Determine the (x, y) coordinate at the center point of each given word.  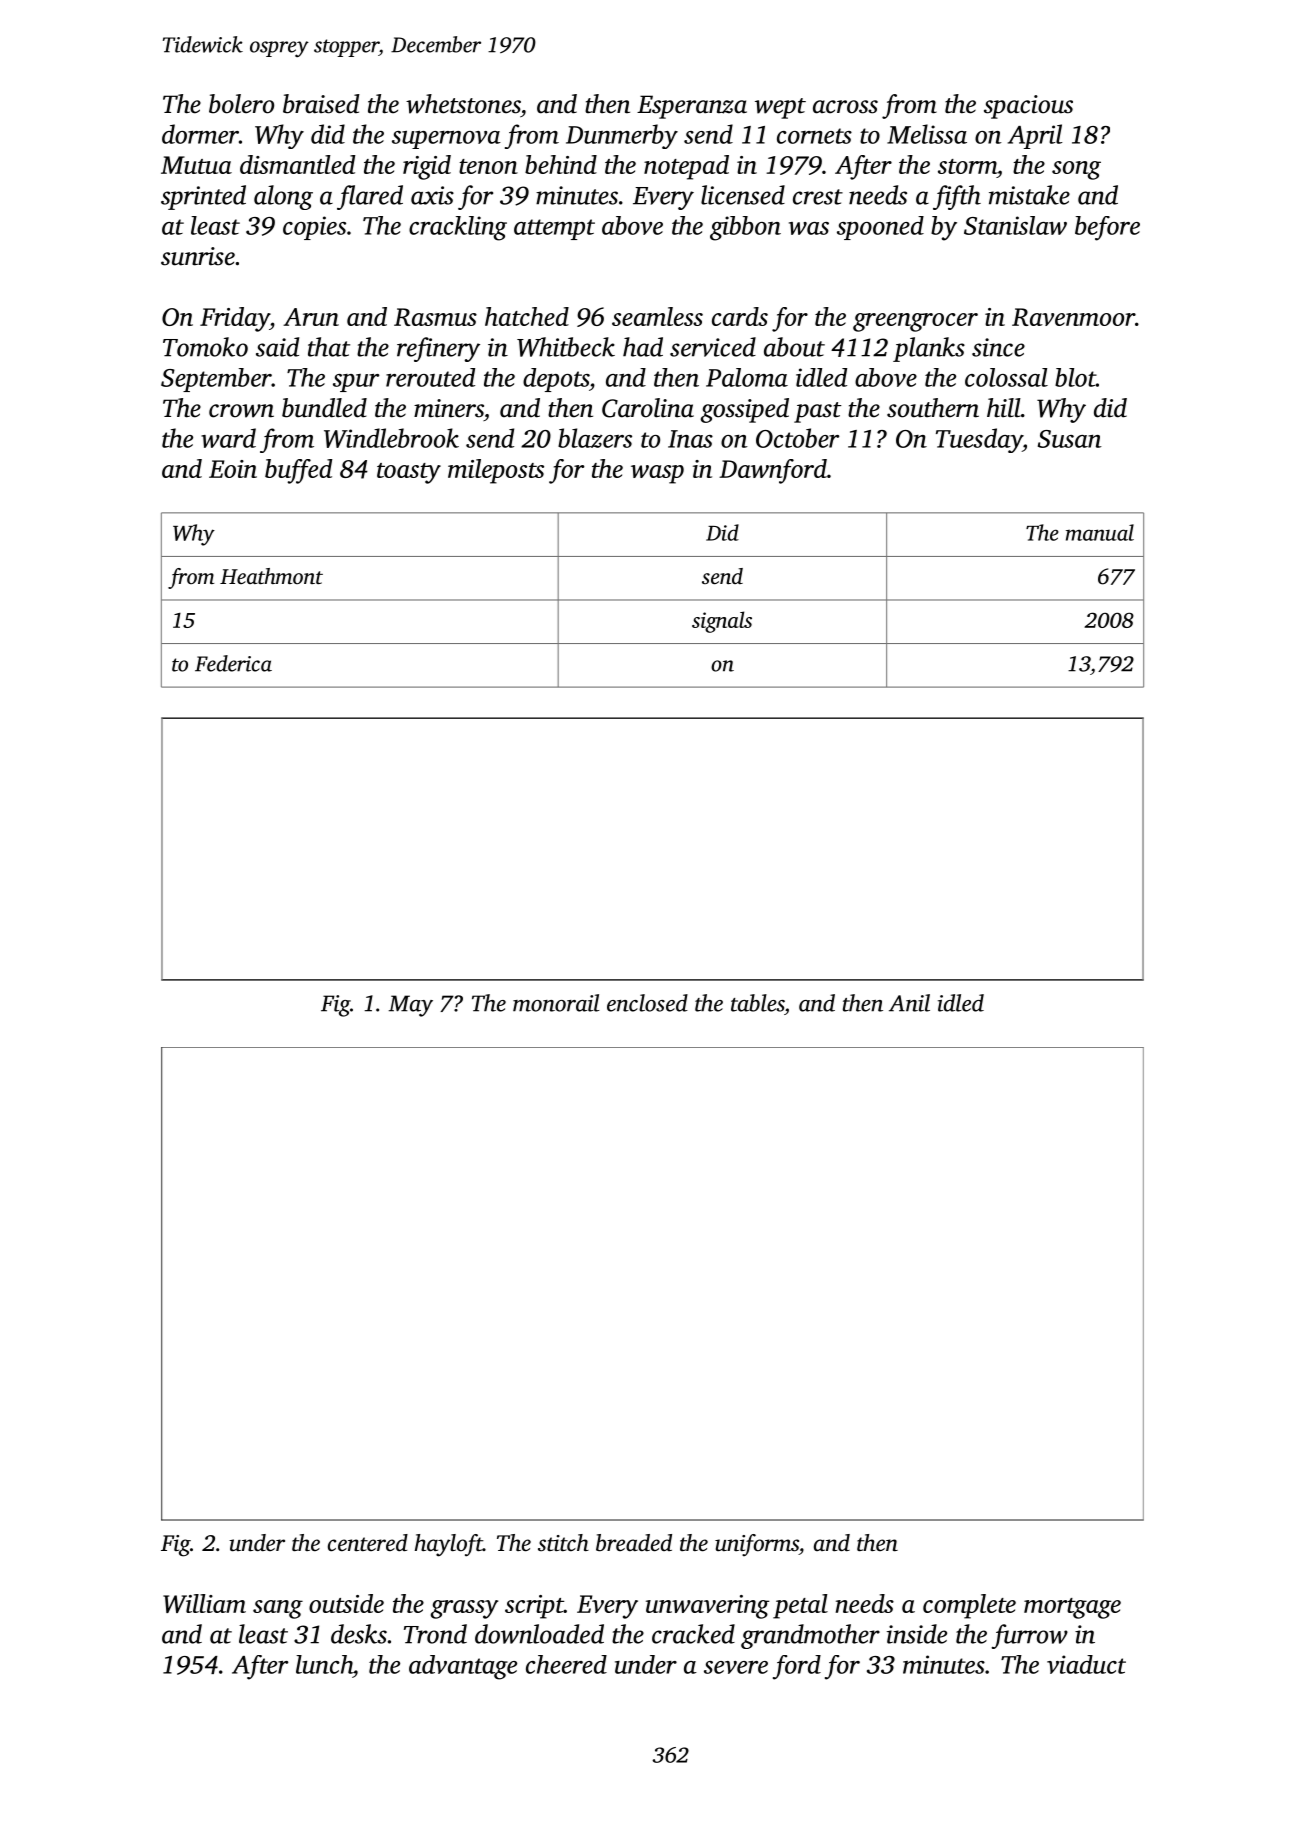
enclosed (647, 1003)
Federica (233, 663)
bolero (241, 104)
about (794, 347)
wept (780, 108)
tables (757, 1003)
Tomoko (205, 347)
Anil (909, 1003)
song (1076, 170)
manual (1100, 532)
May (411, 1006)
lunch (324, 1664)
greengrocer (915, 322)
